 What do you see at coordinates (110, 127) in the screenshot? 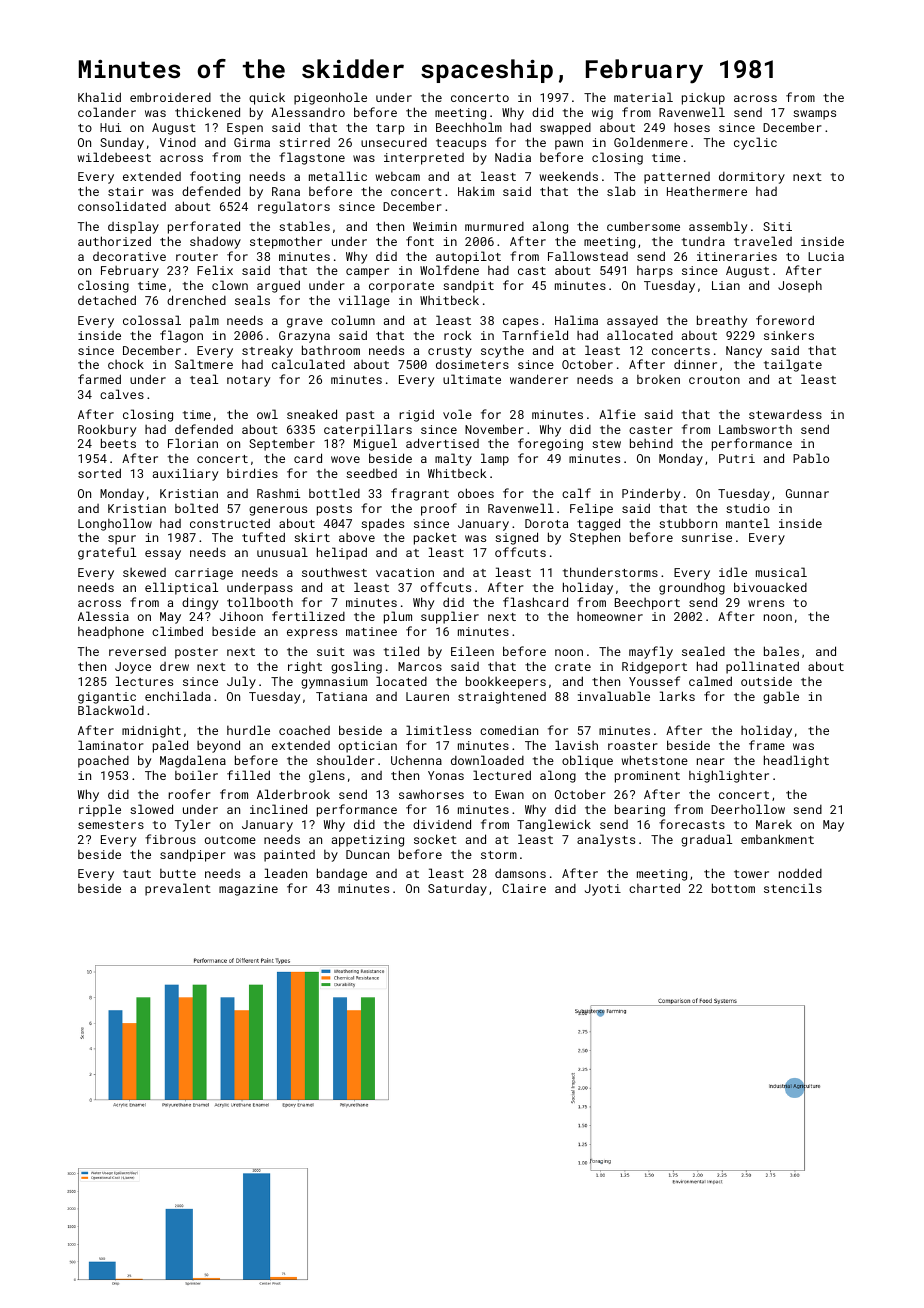
I see `Hui` at bounding box center [110, 127].
